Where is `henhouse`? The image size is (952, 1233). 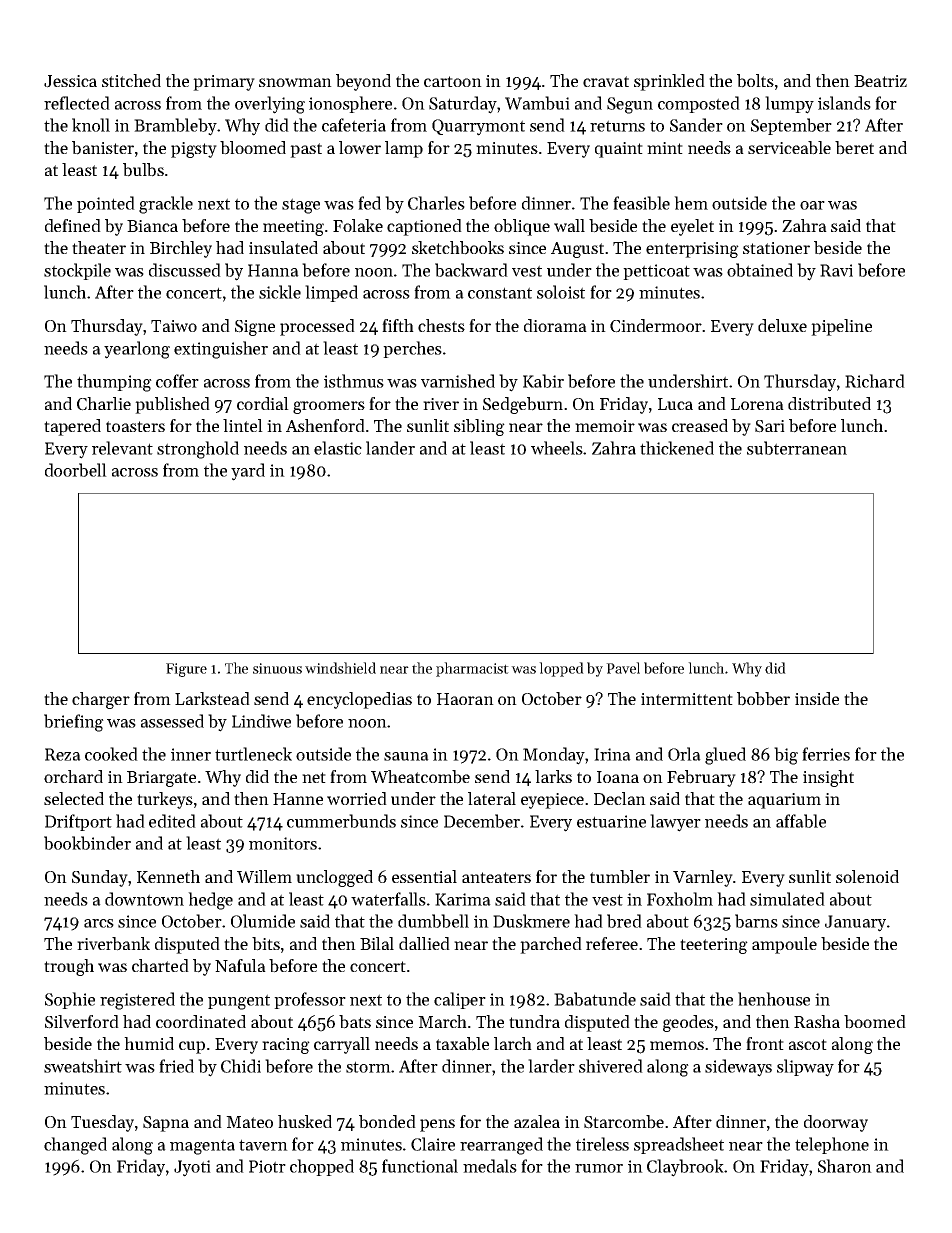 henhouse is located at coordinates (774, 999).
